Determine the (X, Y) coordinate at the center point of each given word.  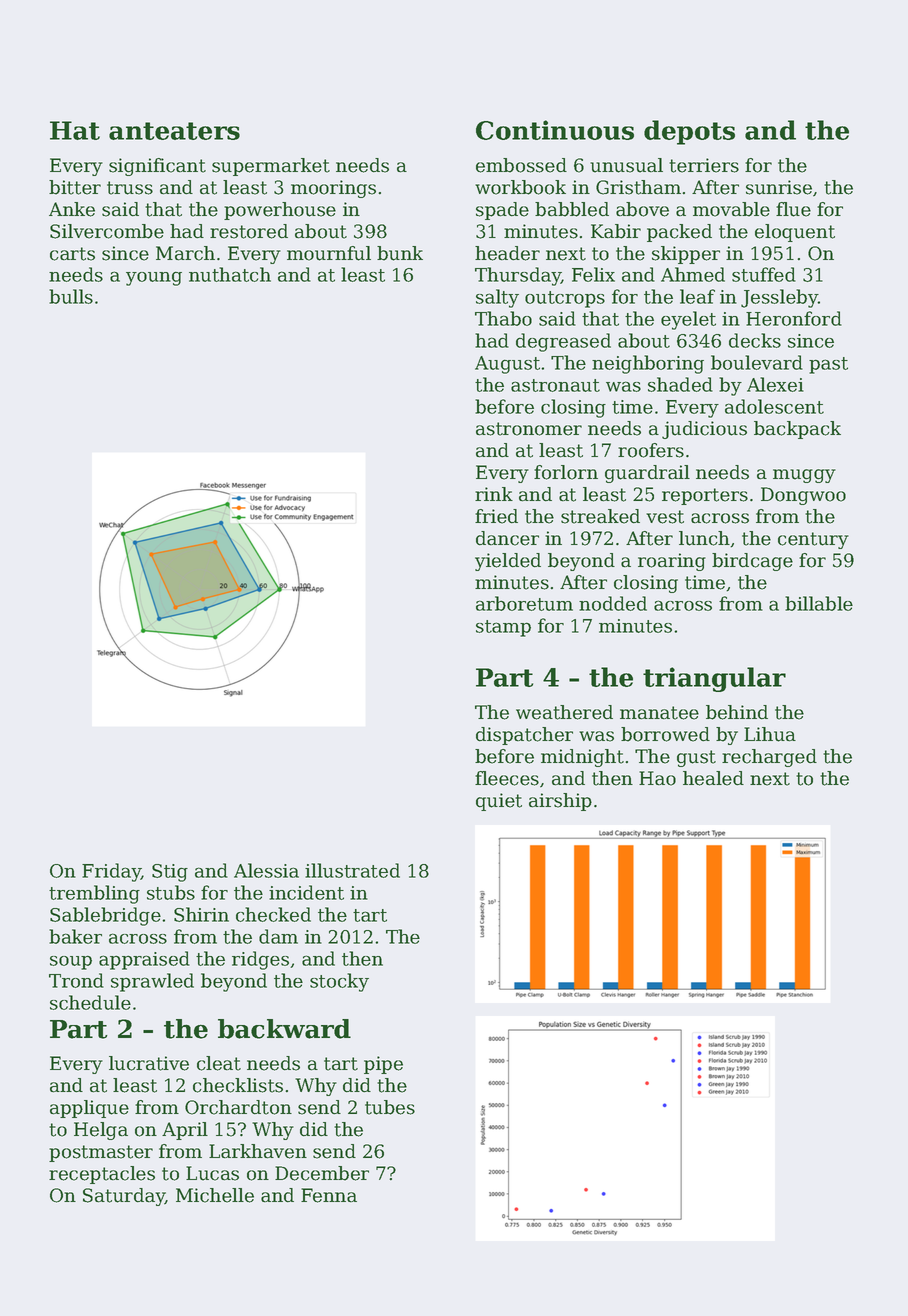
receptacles (102, 1175)
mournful (329, 253)
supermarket (271, 167)
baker (75, 936)
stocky (339, 982)
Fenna (329, 1195)
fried (496, 516)
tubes (390, 1107)
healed (713, 778)
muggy (804, 476)
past (828, 365)
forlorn (566, 472)
